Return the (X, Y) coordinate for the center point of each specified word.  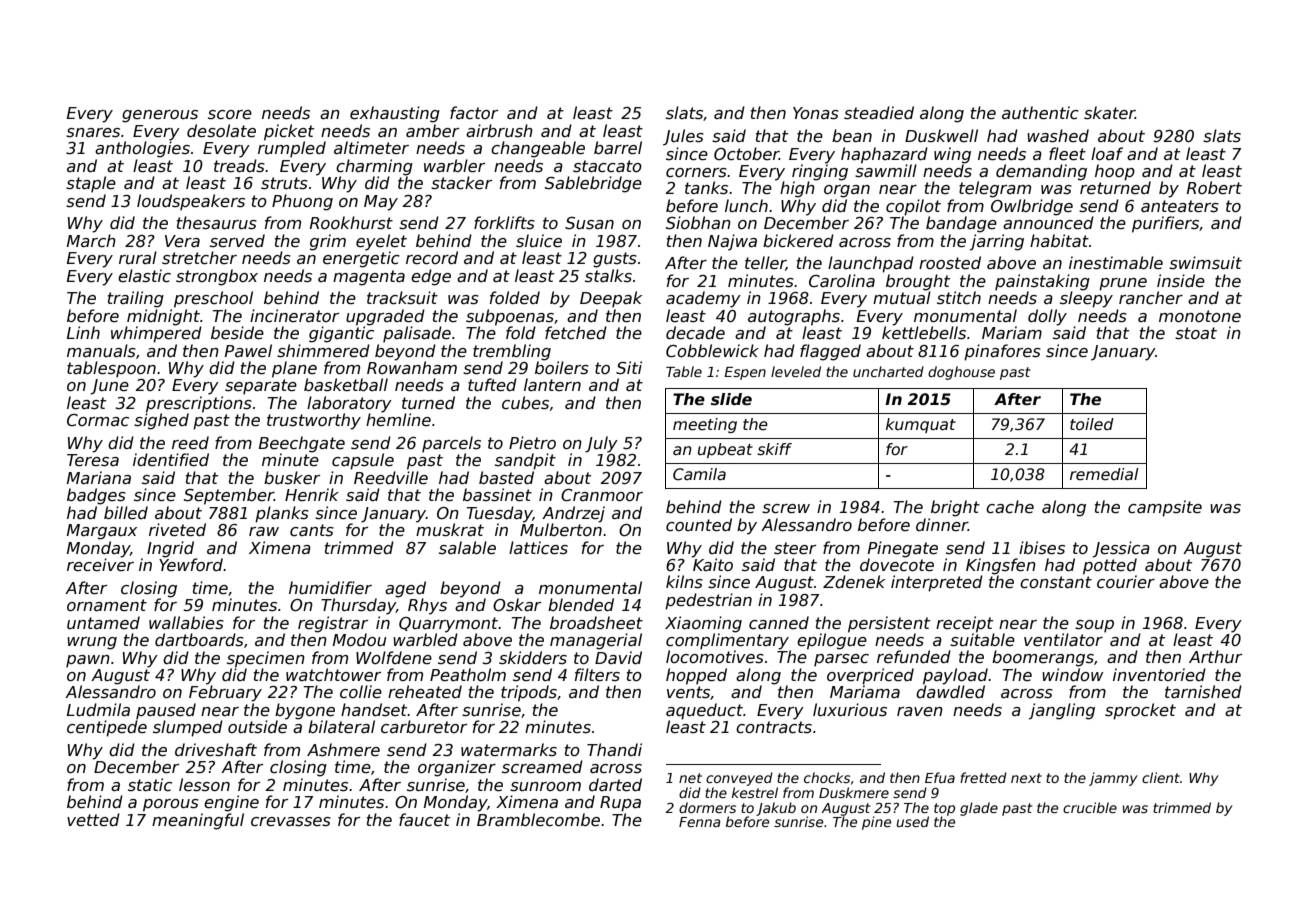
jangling (1062, 711)
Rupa (620, 804)
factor (474, 113)
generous (160, 116)
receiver (100, 565)
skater (1109, 113)
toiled (1092, 424)
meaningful (198, 821)
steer (795, 548)
